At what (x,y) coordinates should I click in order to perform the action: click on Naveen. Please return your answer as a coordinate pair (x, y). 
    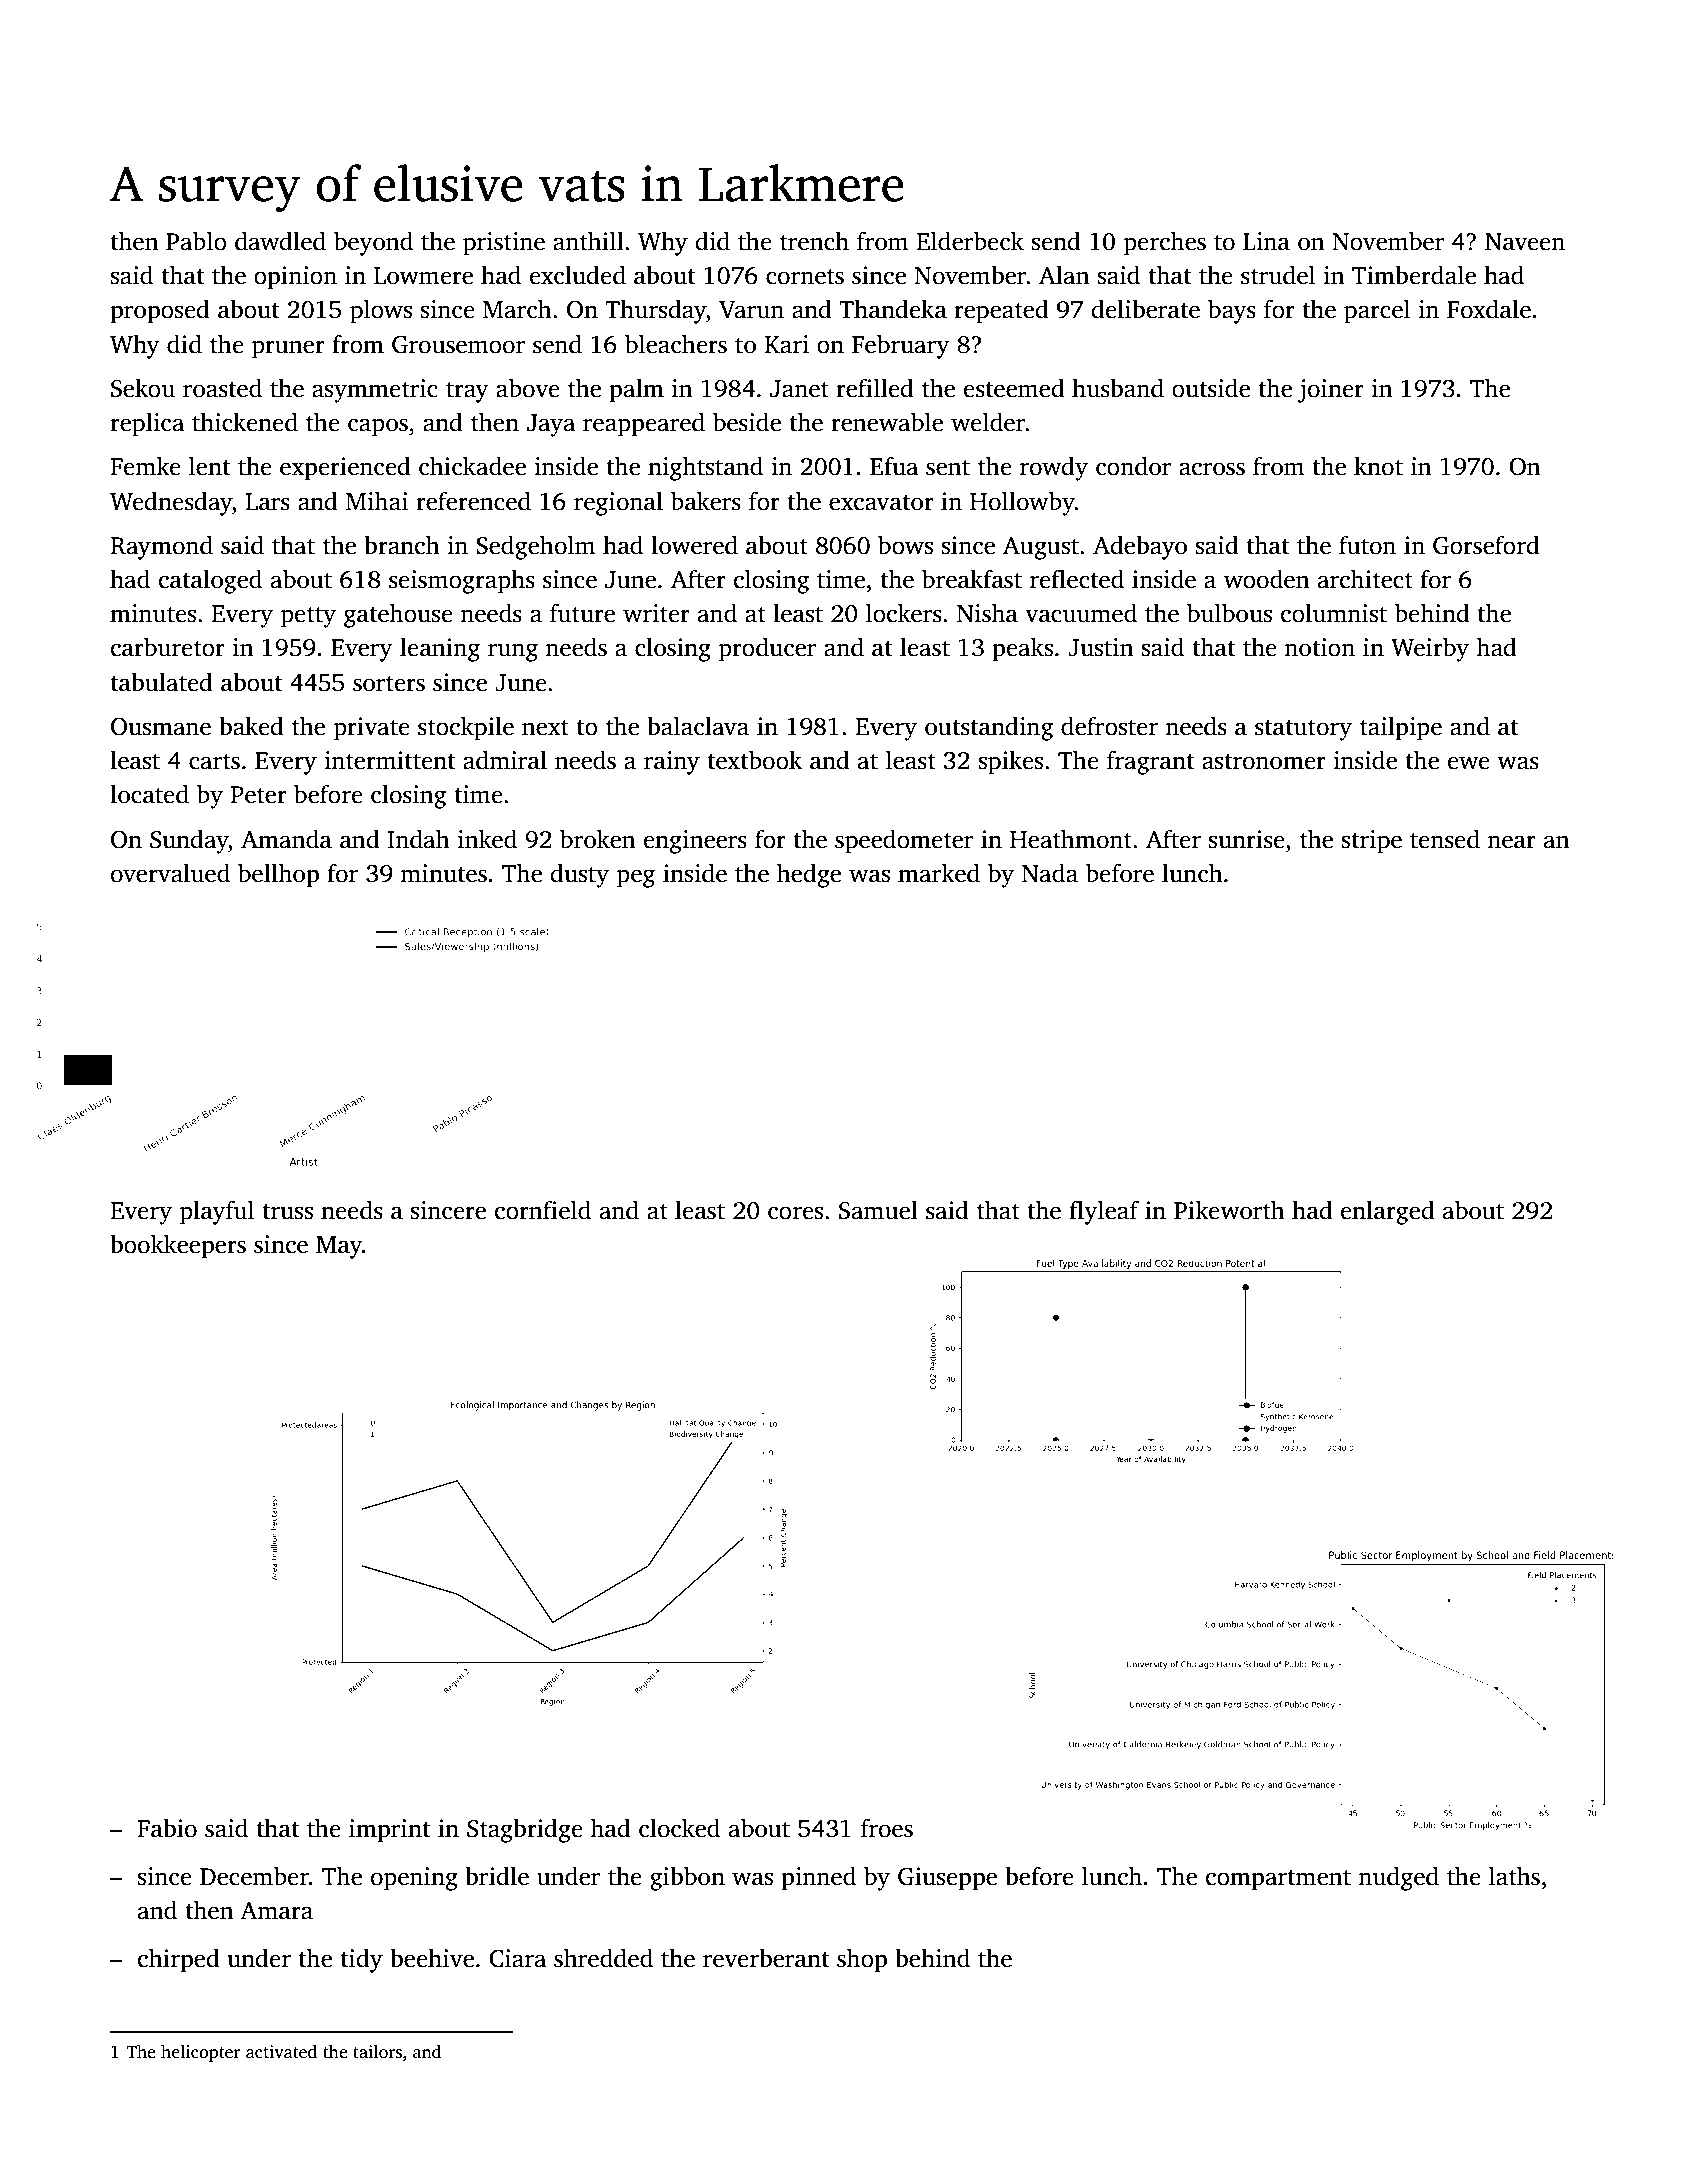
    Looking at the image, I should click on (1525, 242).
